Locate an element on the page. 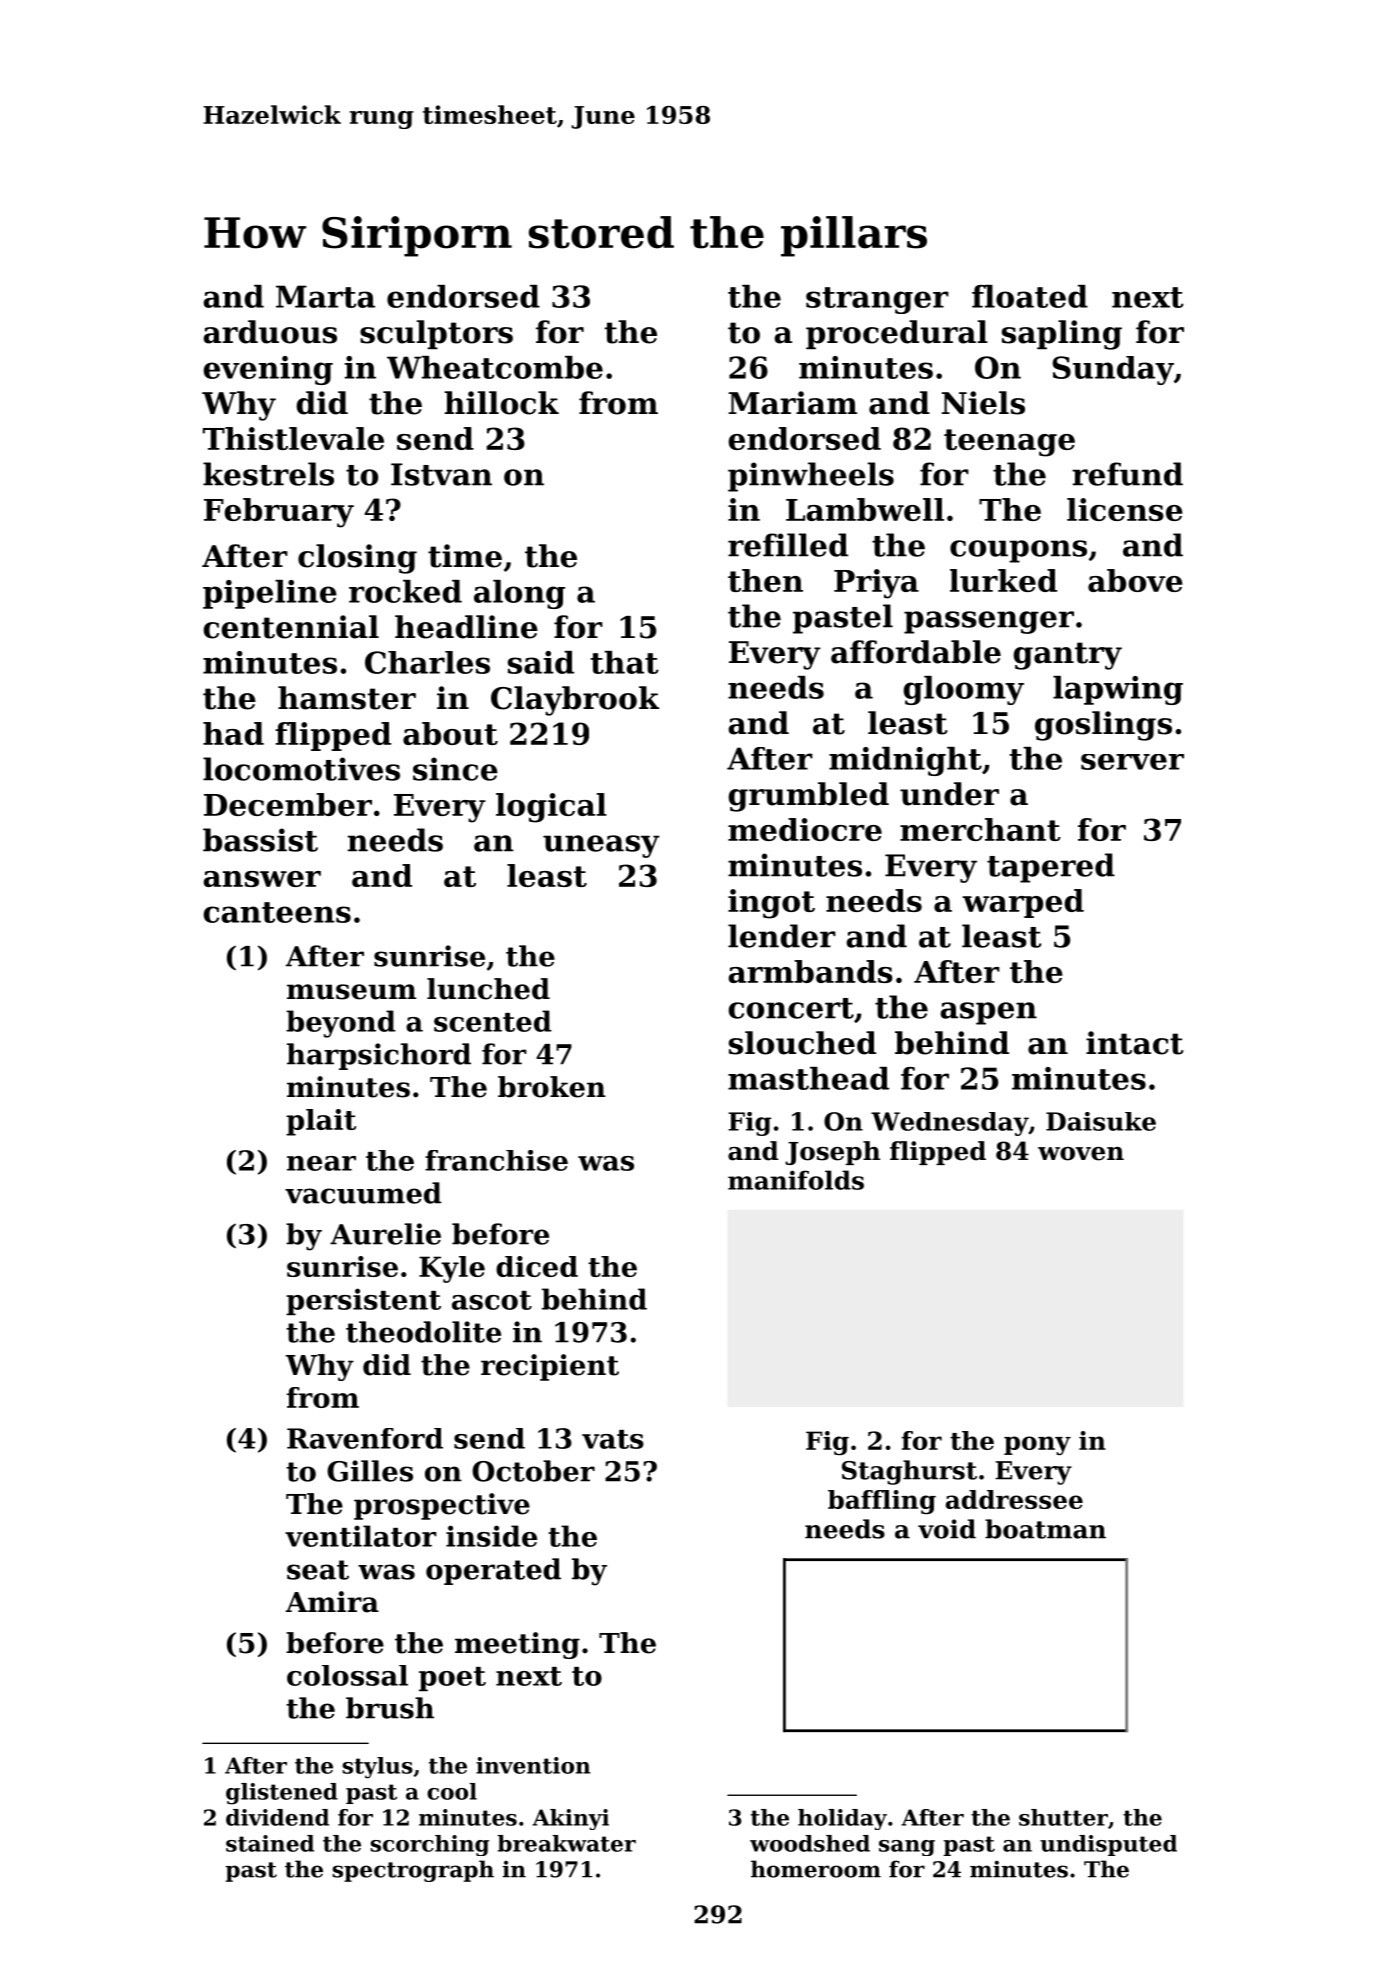 The image size is (1386, 1969). under is located at coordinates (949, 794).
